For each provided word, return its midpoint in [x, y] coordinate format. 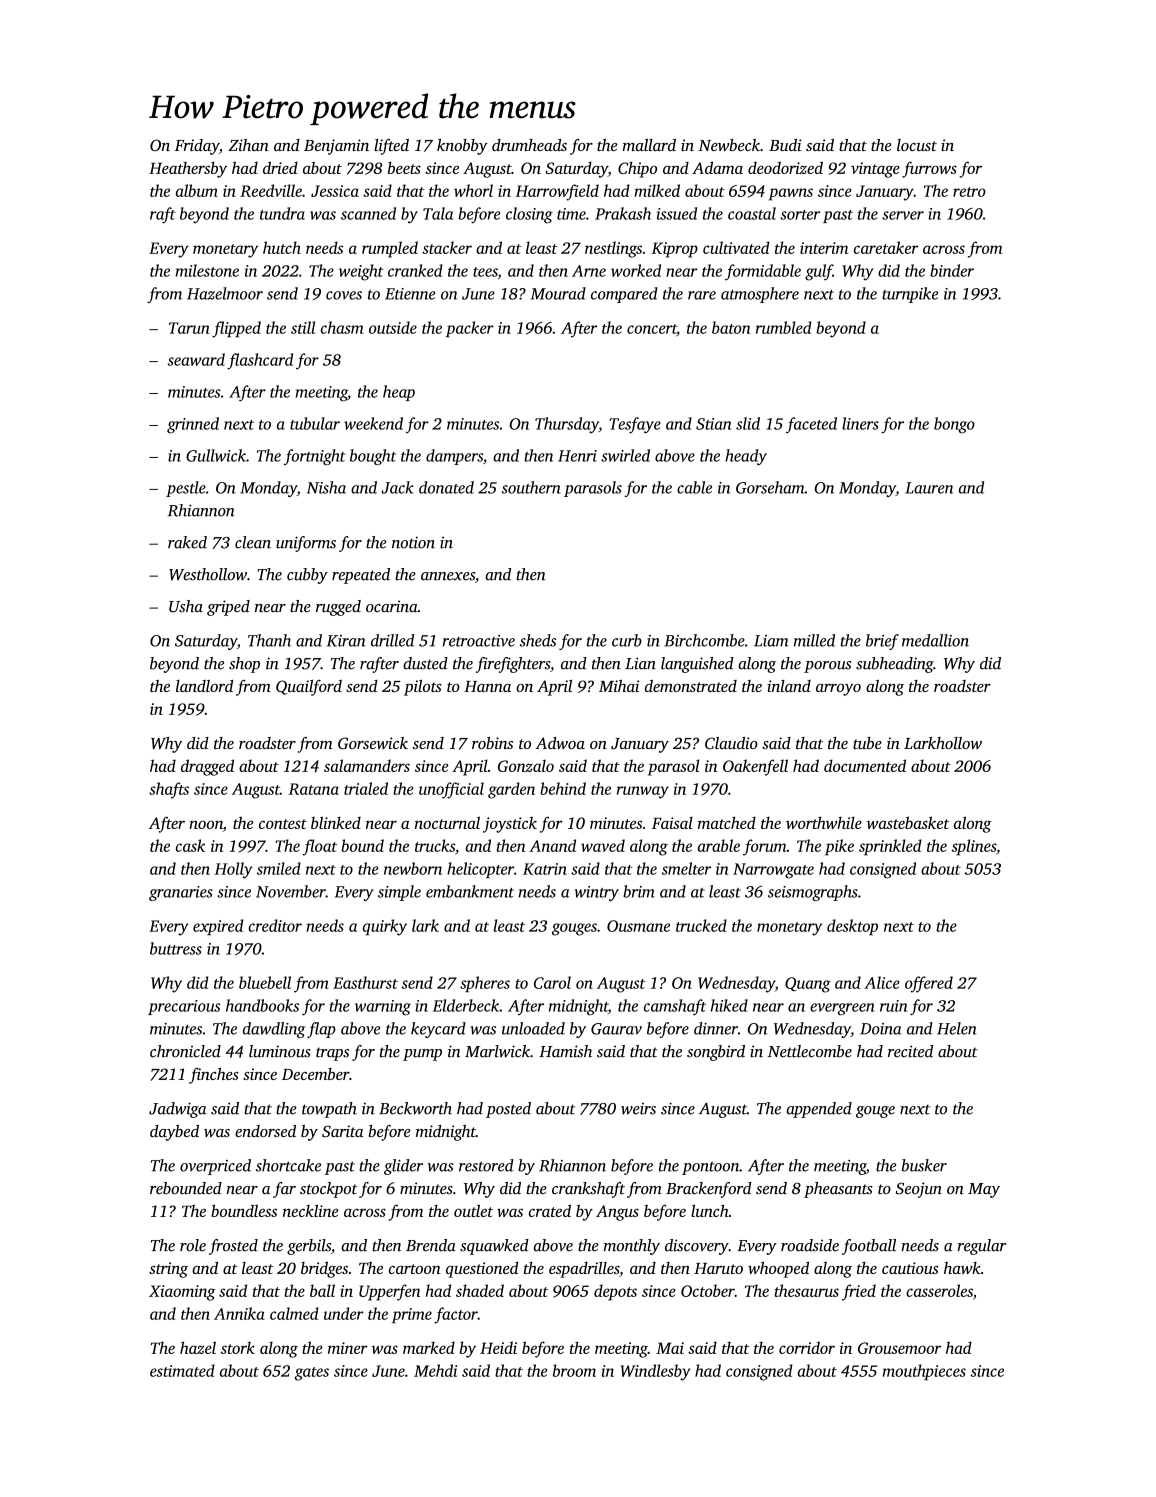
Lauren [929, 488]
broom [574, 1370]
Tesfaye [635, 425]
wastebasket [908, 822]
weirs [638, 1109]
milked [657, 190]
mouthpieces [924, 1372]
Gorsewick [373, 743]
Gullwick [216, 455]
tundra [282, 213]
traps [332, 1054]
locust [917, 145]
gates [312, 1374]
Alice [882, 982]
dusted [425, 663]
